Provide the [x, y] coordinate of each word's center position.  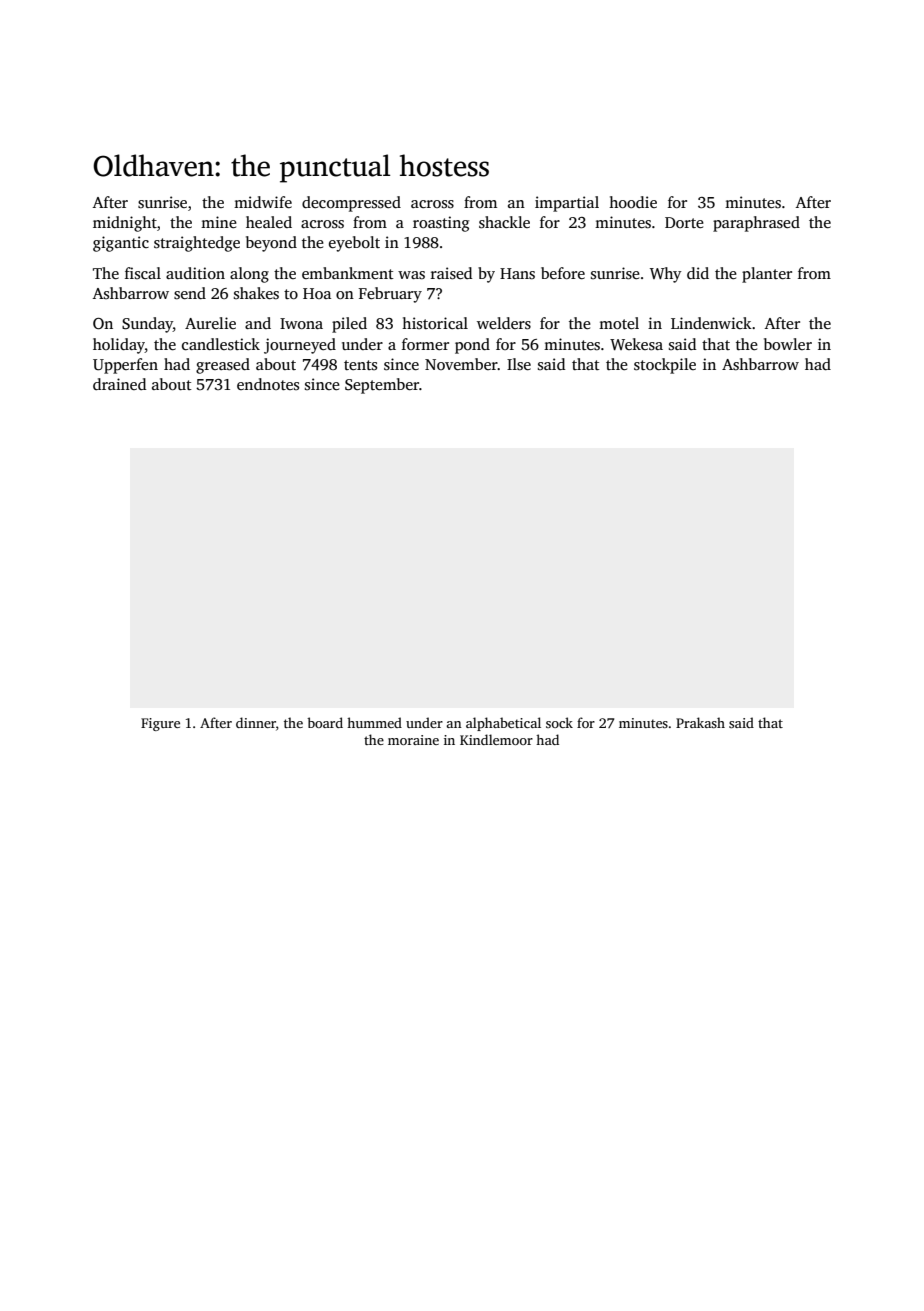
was [411, 275]
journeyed [300, 346]
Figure [160, 724]
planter [767, 275]
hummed [374, 722]
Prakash [700, 722]
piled [349, 325]
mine [219, 222]
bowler [788, 344]
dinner [256, 722]
